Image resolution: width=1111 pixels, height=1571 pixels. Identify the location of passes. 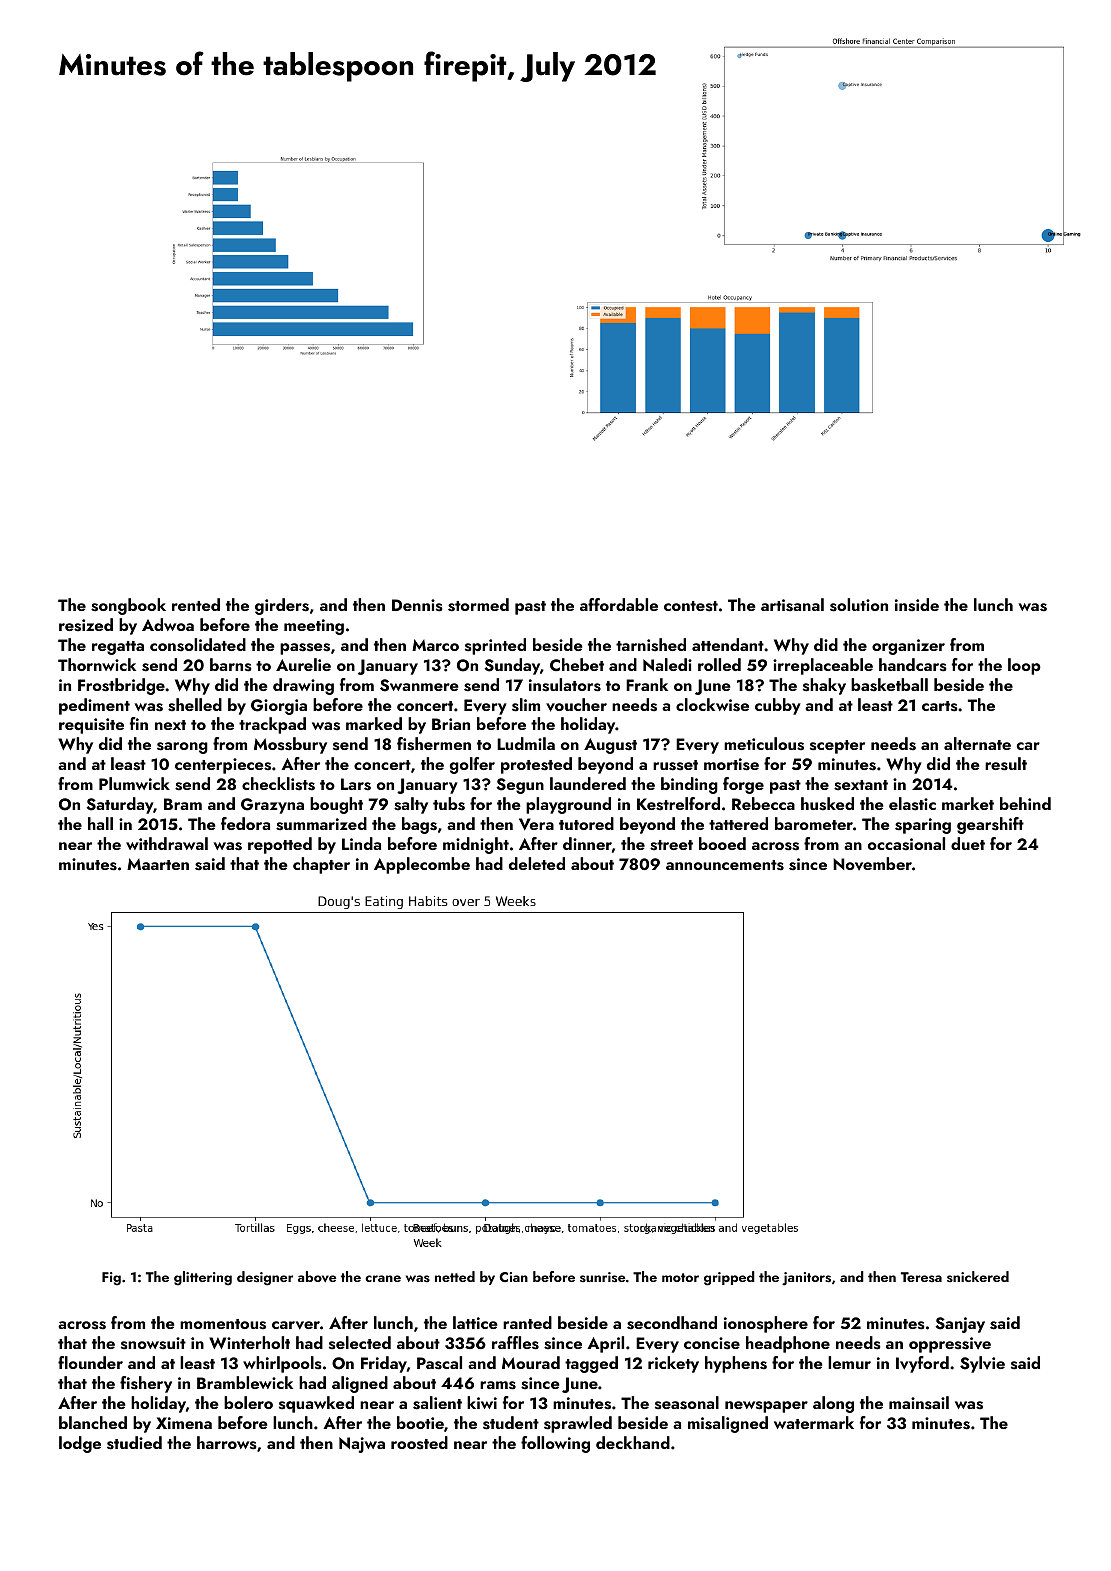
(305, 649).
